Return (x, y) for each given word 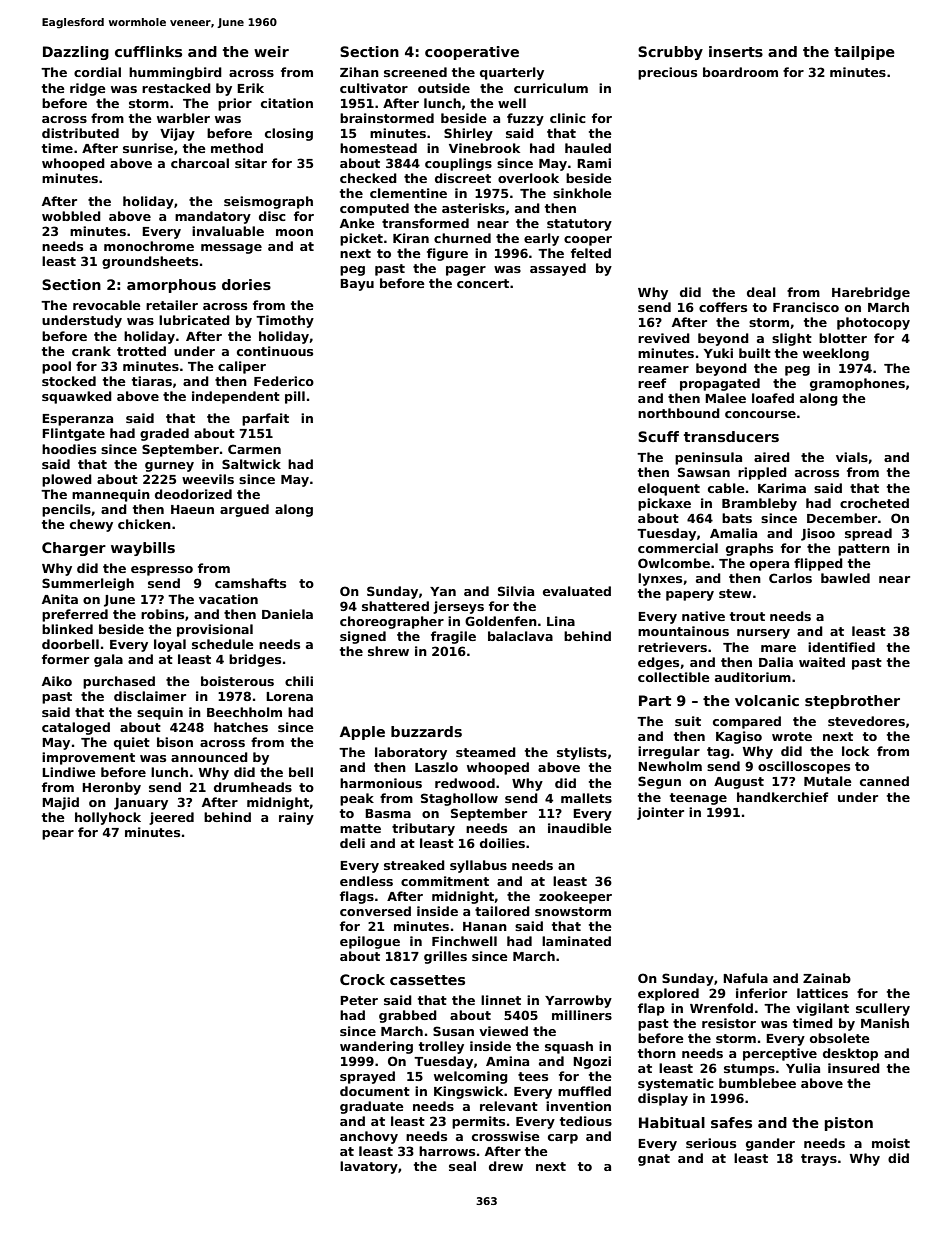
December (842, 518)
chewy (91, 525)
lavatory (369, 1167)
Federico (284, 381)
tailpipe (864, 53)
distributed (80, 133)
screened (415, 72)
